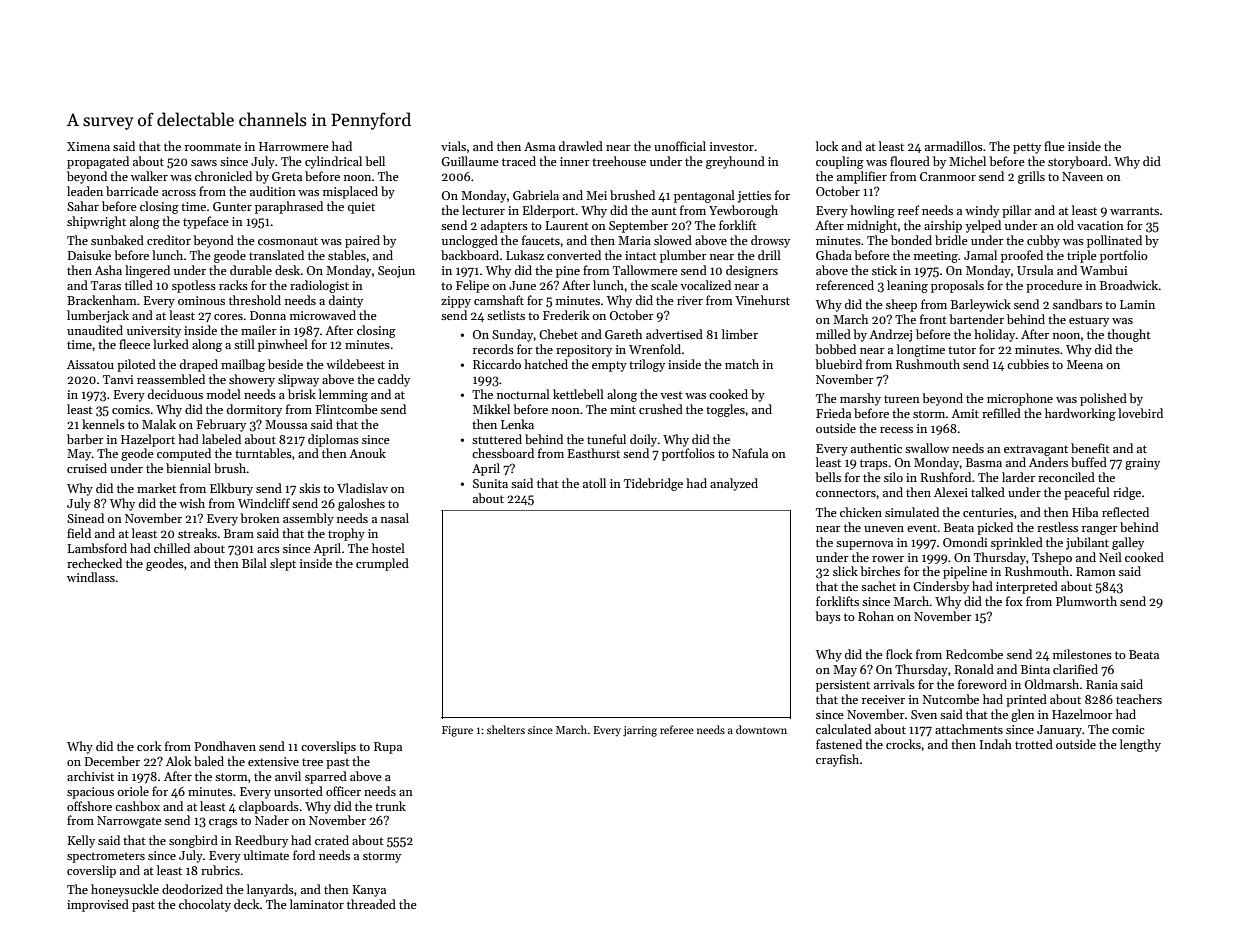 This page has width=1233, height=952. I want to click on flue, so click(1054, 146).
